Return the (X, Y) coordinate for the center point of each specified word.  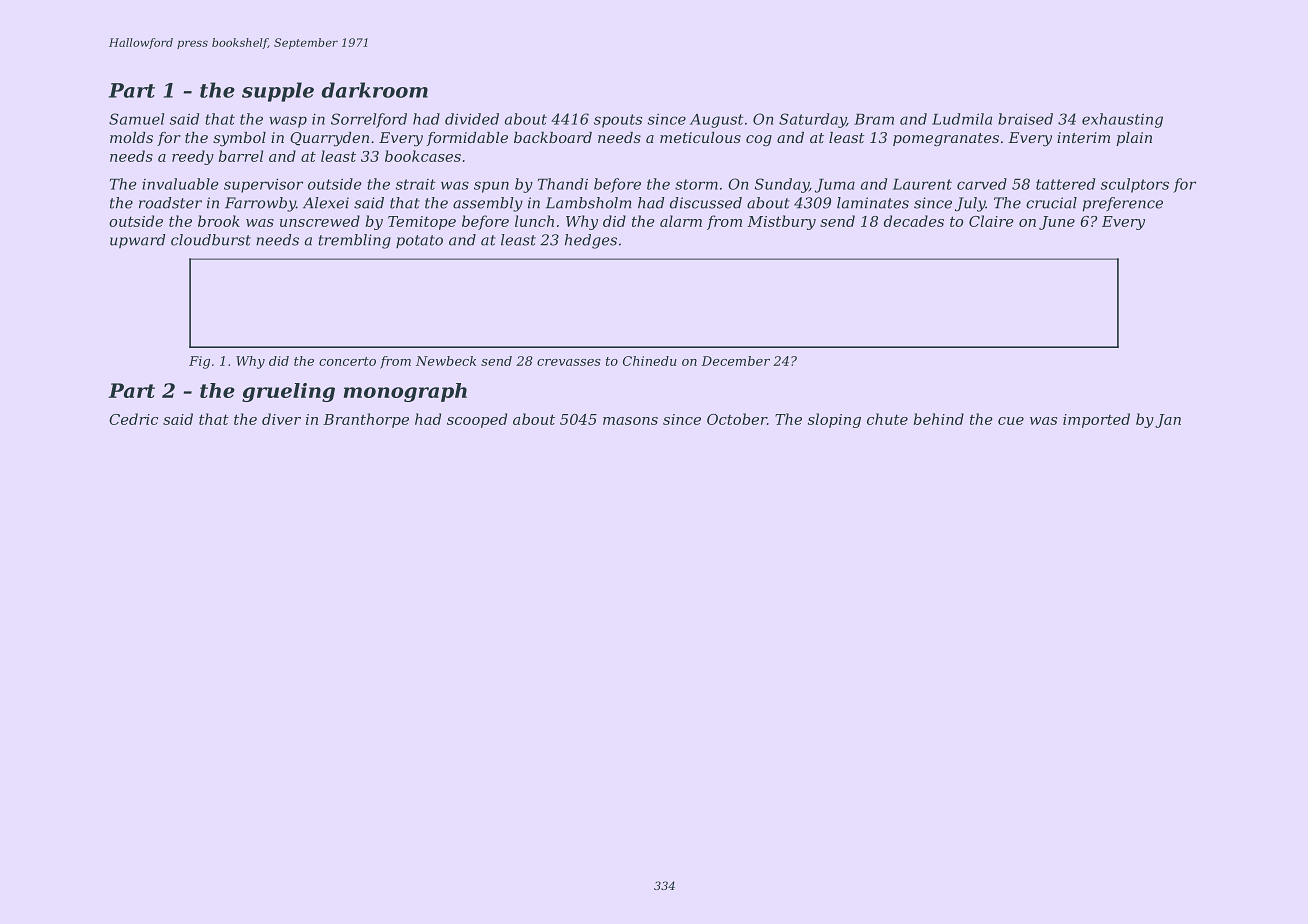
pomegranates (946, 139)
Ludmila (962, 119)
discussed (706, 203)
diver (281, 419)
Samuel (136, 119)
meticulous (700, 137)
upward (138, 241)
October (737, 419)
